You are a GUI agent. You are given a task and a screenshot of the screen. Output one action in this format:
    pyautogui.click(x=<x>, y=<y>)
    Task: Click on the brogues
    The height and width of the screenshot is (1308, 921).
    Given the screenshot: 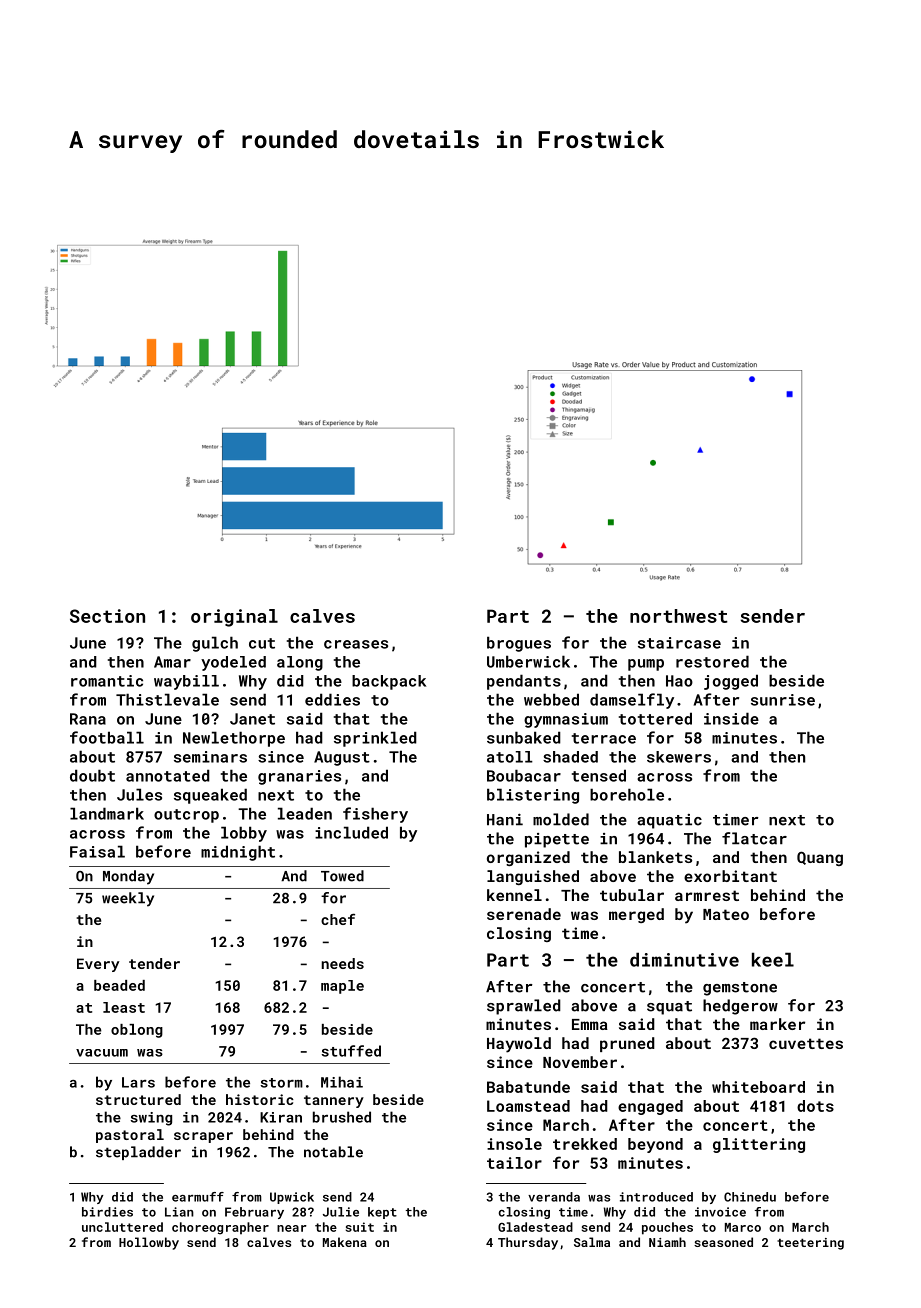 What is the action you would take?
    pyautogui.click(x=519, y=644)
